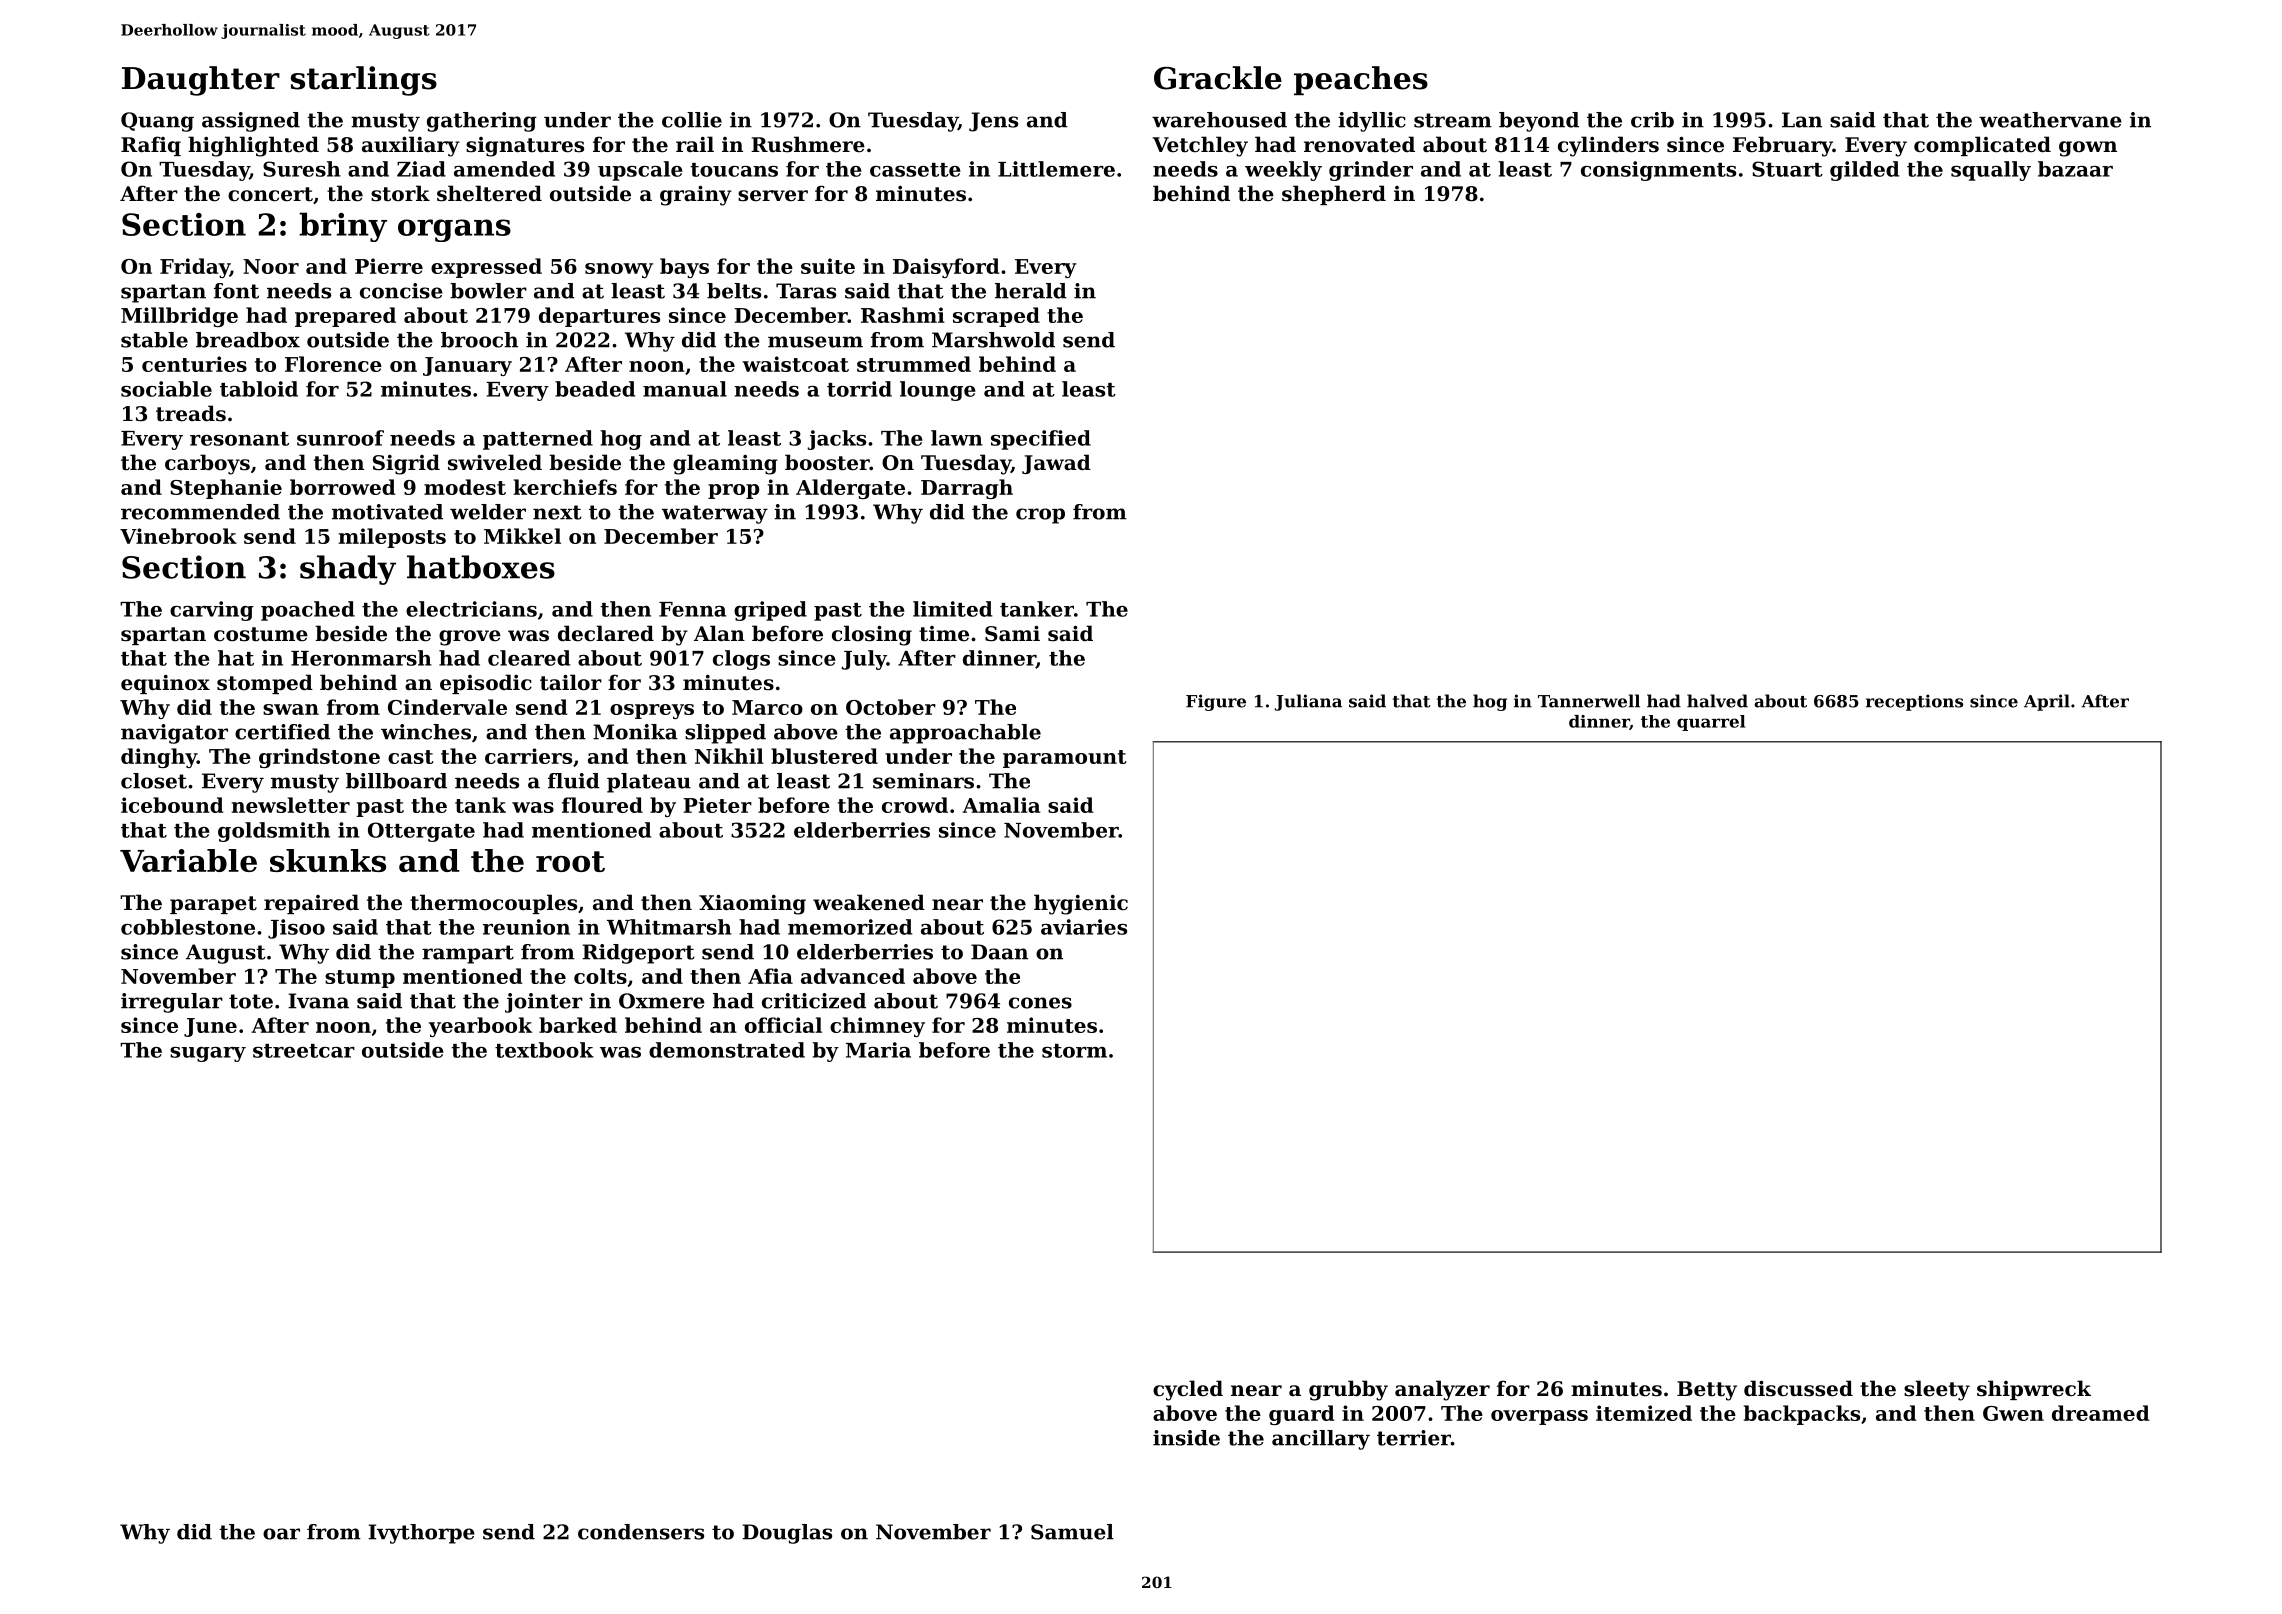  I want to click on shipwreck, so click(2034, 1390).
